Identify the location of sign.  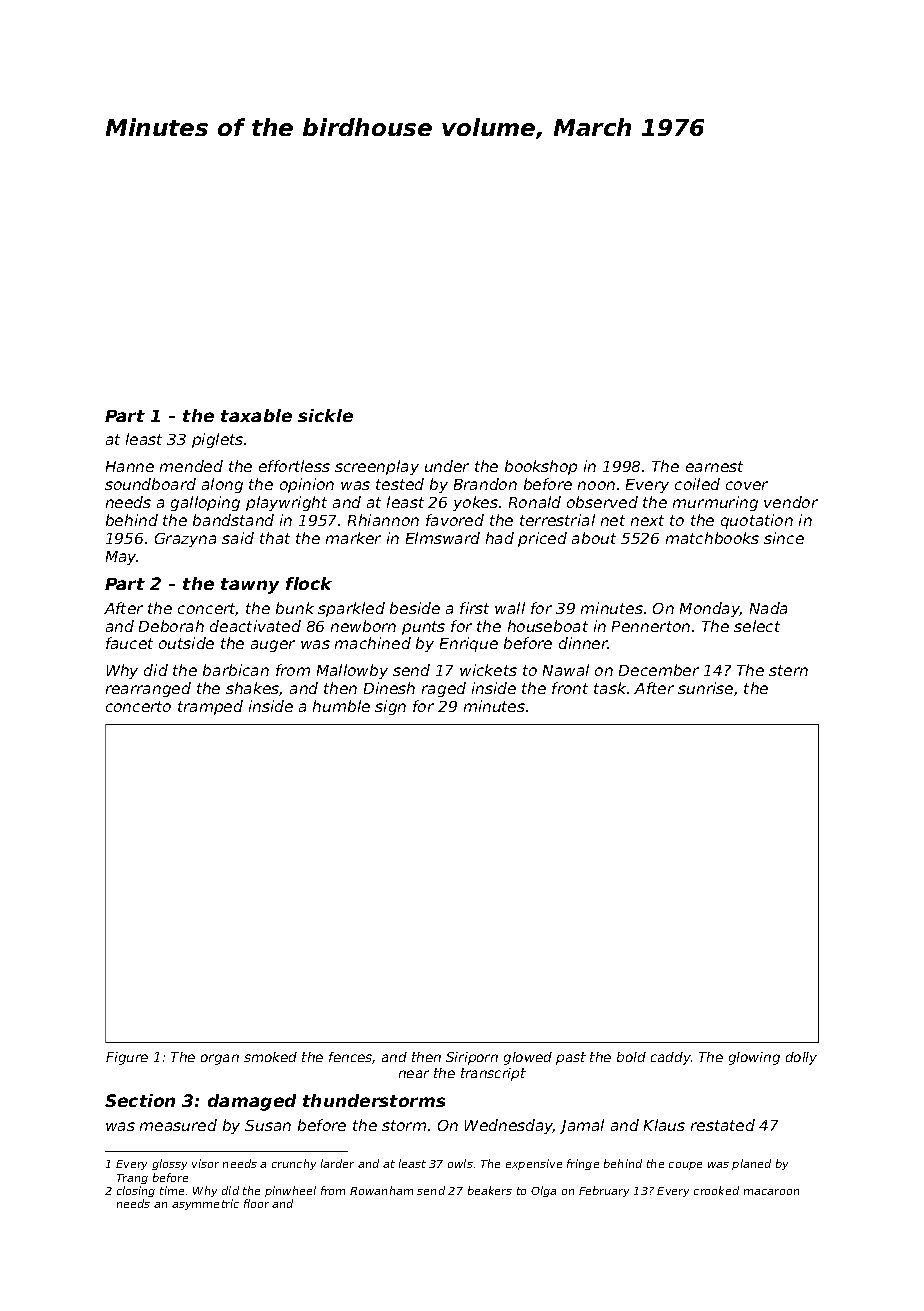
(390, 707).
